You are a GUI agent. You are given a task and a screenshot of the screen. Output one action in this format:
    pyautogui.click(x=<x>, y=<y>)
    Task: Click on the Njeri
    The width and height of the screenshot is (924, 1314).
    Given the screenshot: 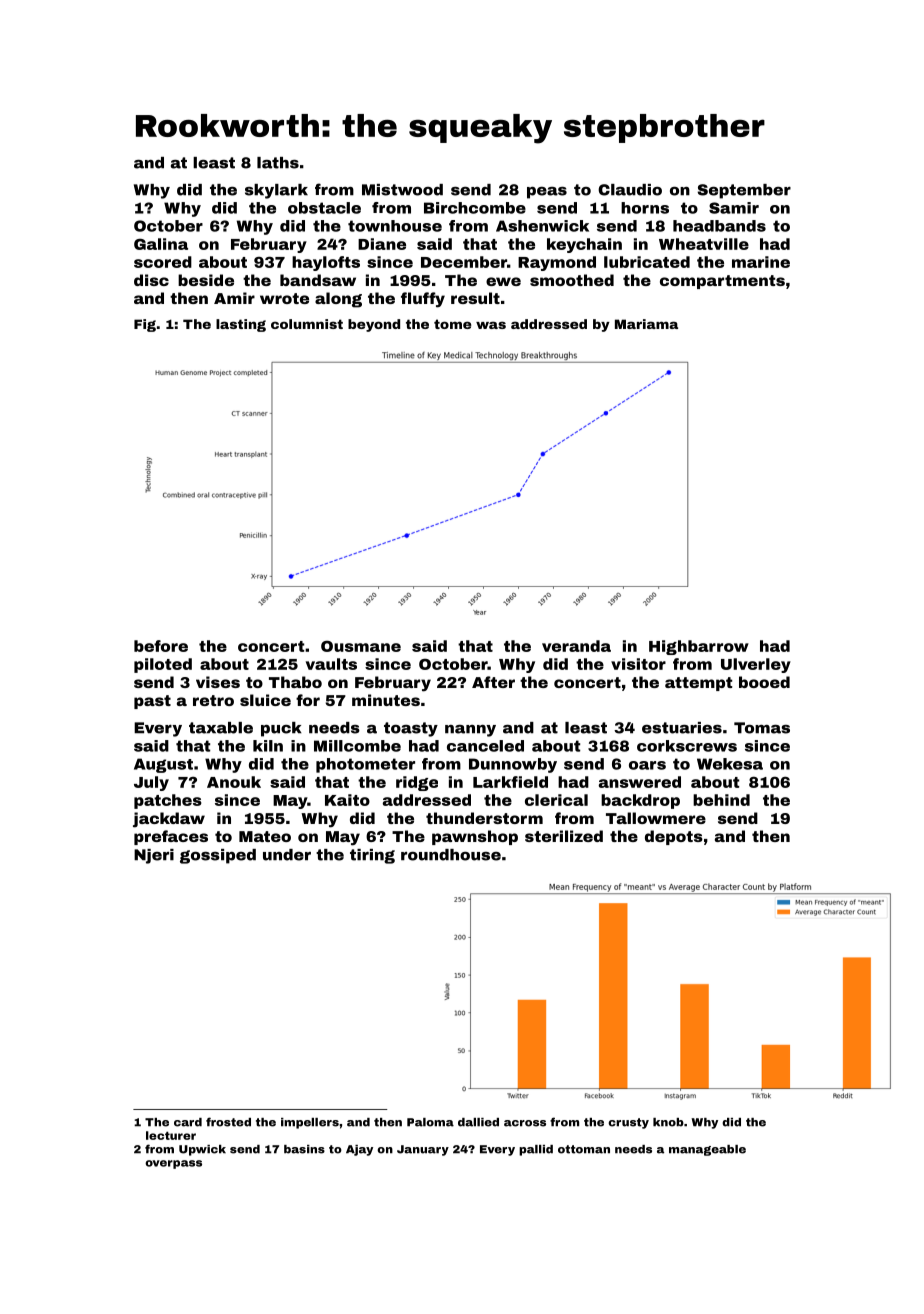 What is the action you would take?
    pyautogui.click(x=154, y=856)
